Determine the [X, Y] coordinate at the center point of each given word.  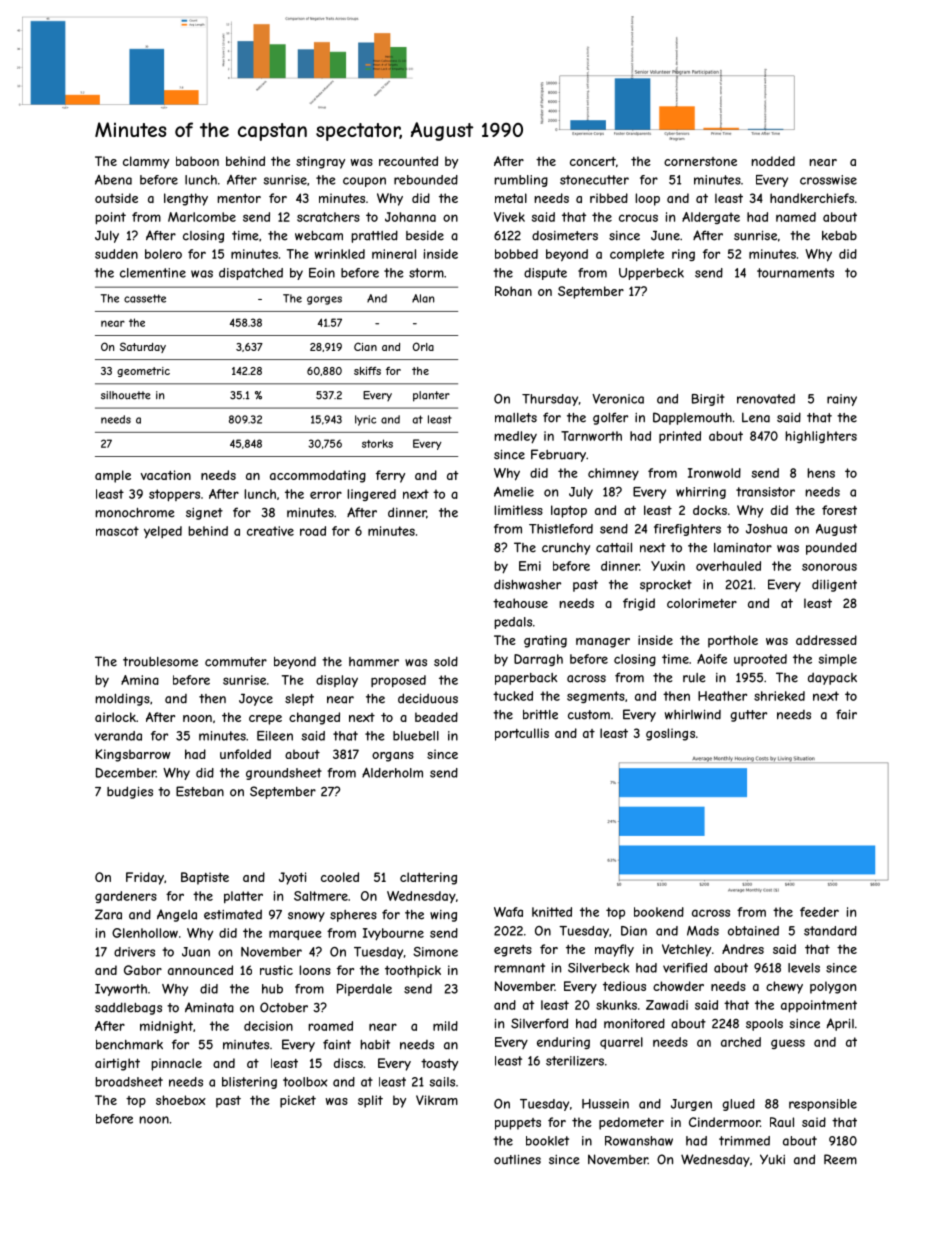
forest [839, 510]
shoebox [181, 1100]
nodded [773, 161]
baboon [197, 161]
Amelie [514, 492]
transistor [765, 492]
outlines [517, 1159]
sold [446, 661]
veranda [118, 736]
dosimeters [565, 236]
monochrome [134, 513]
